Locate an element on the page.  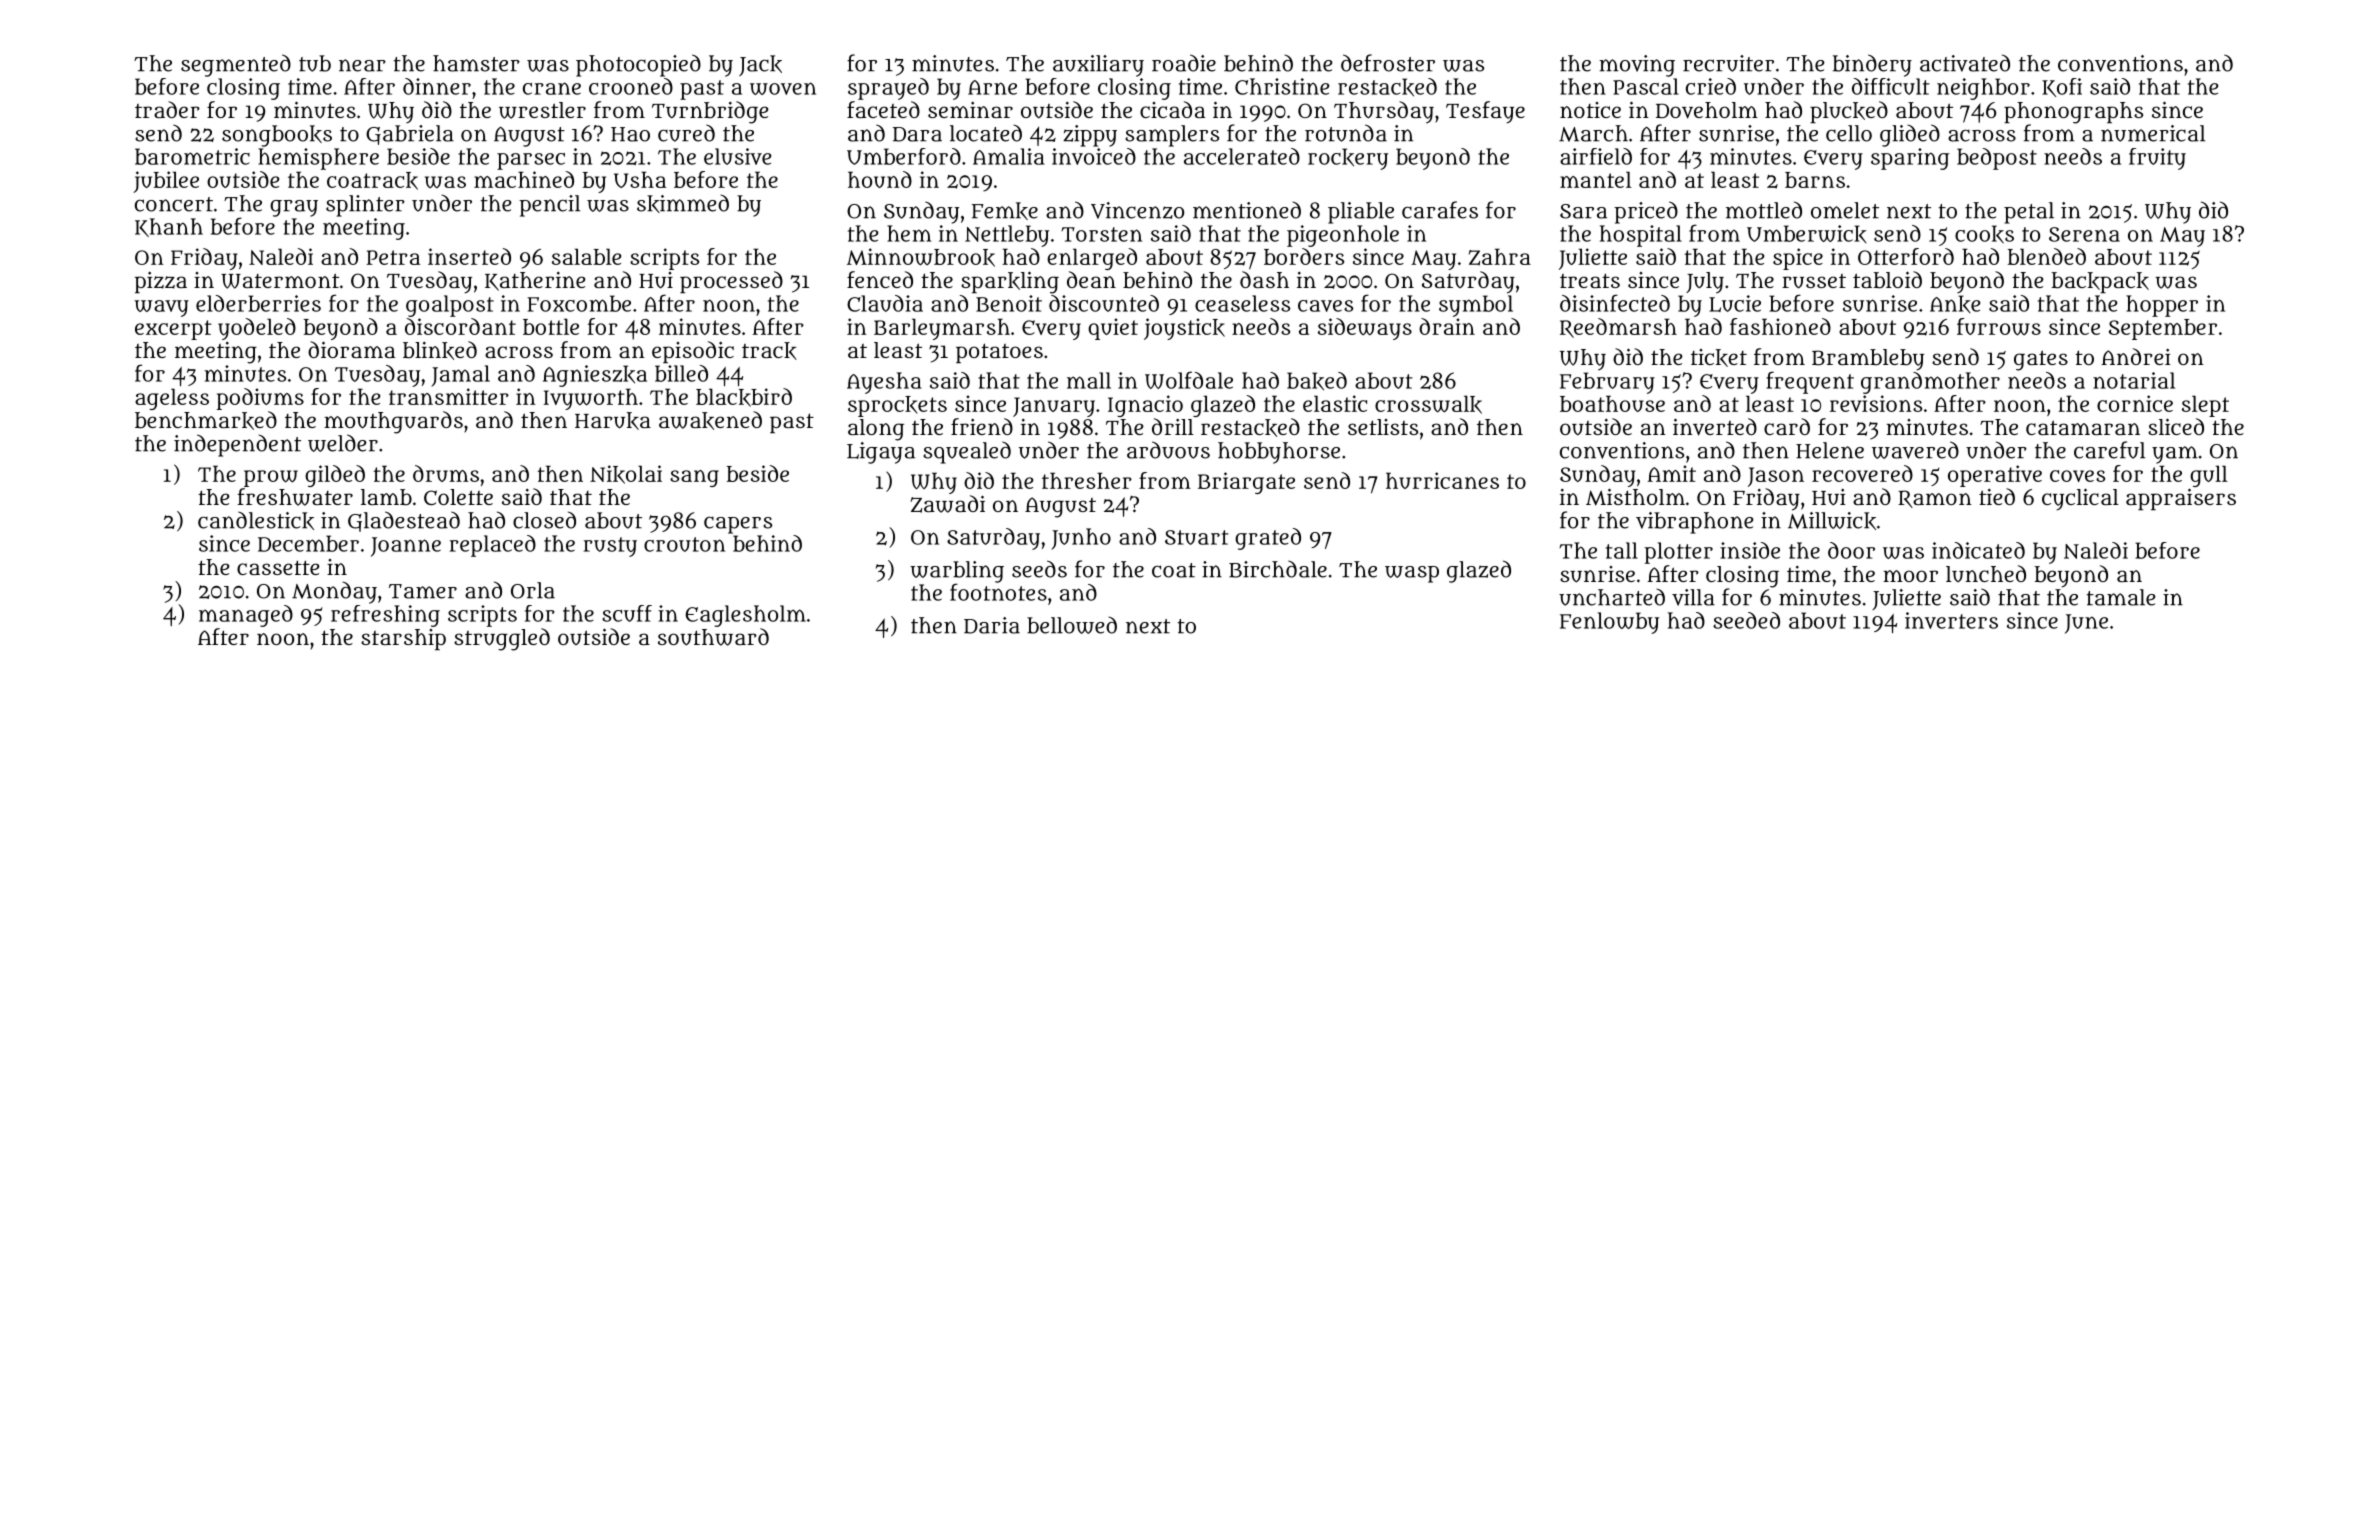
operative is located at coordinates (1995, 476).
